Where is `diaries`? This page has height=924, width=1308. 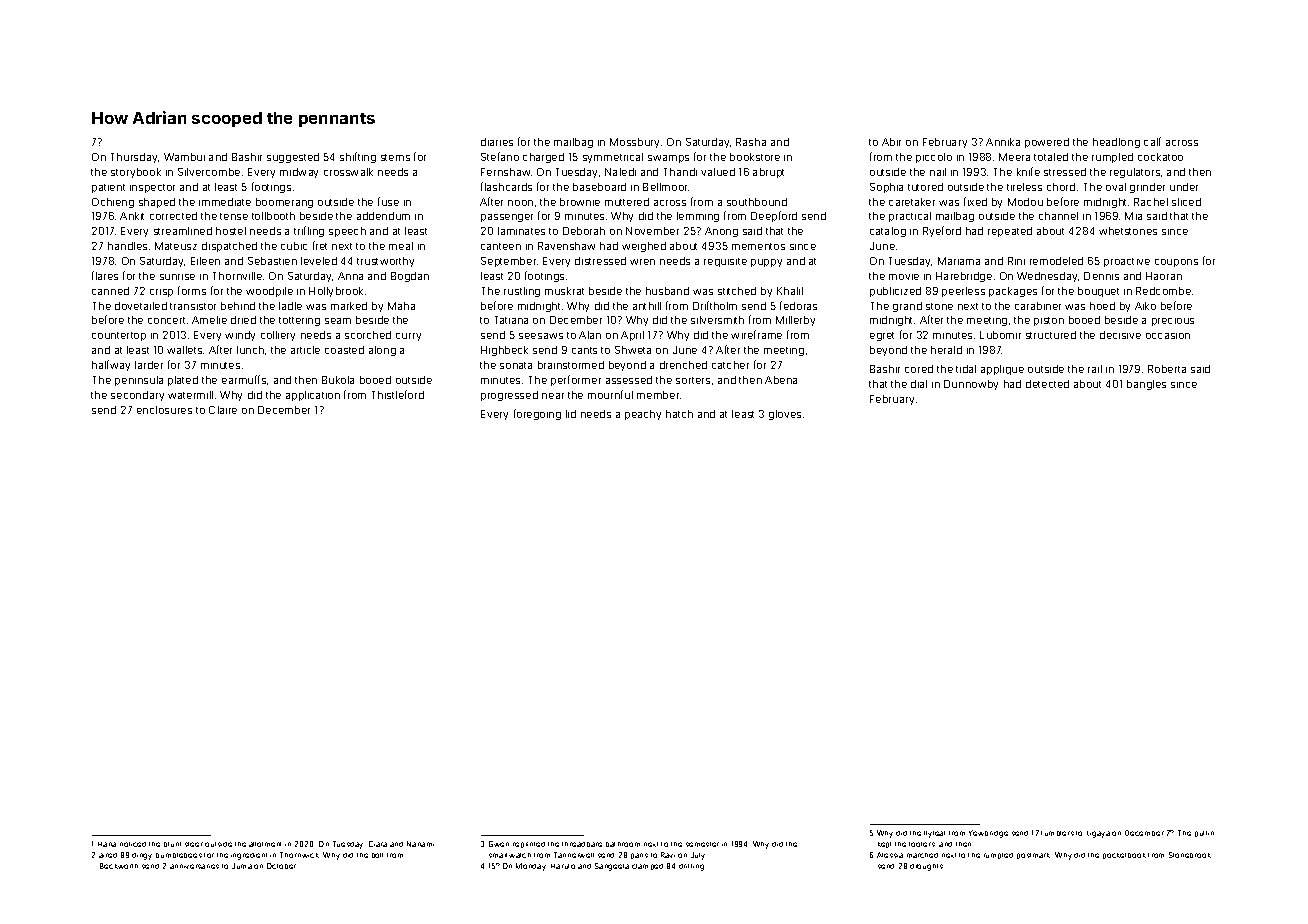 diaries is located at coordinates (497, 142).
